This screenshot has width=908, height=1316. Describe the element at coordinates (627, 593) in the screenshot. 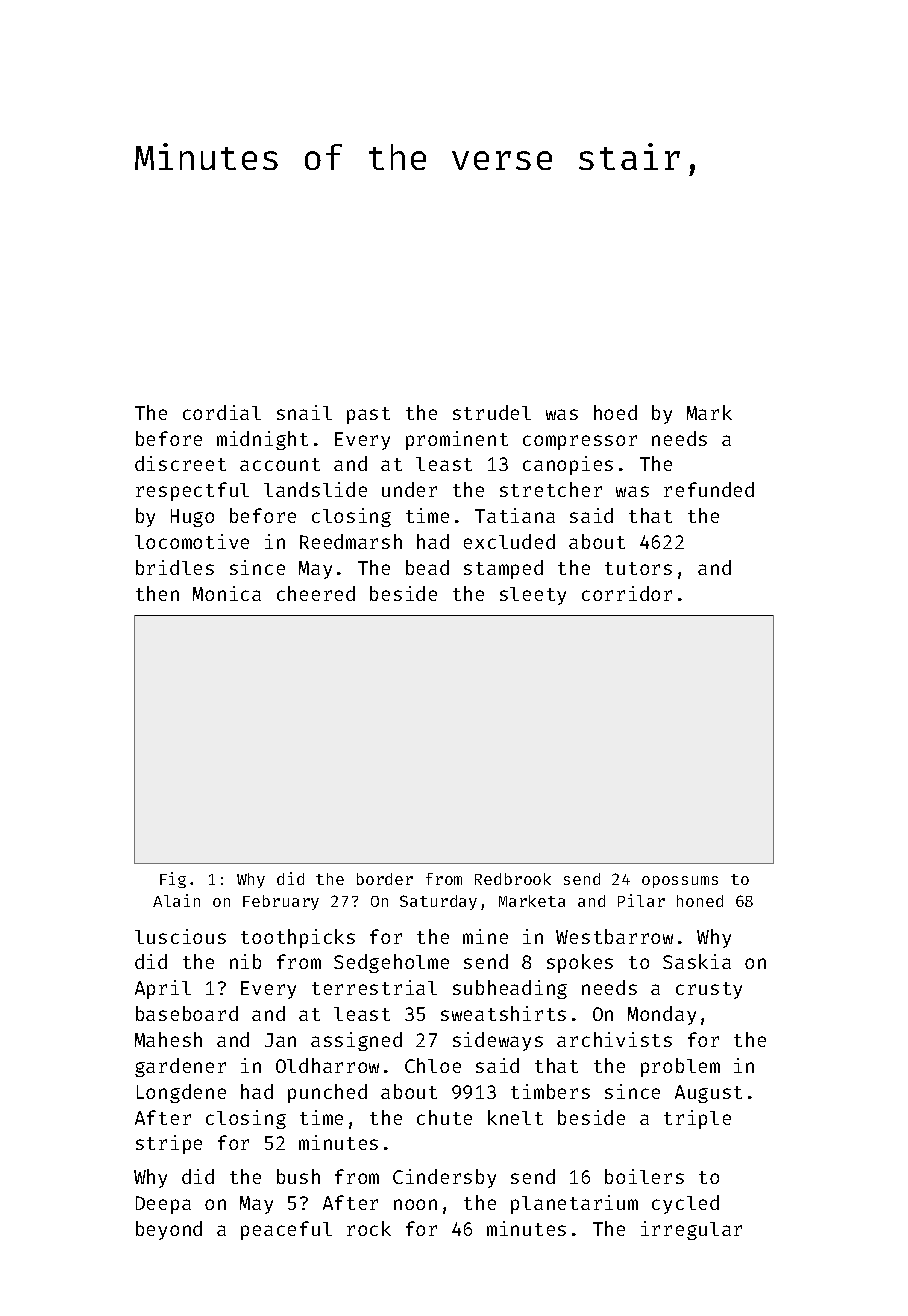

I see `corridor` at that location.
